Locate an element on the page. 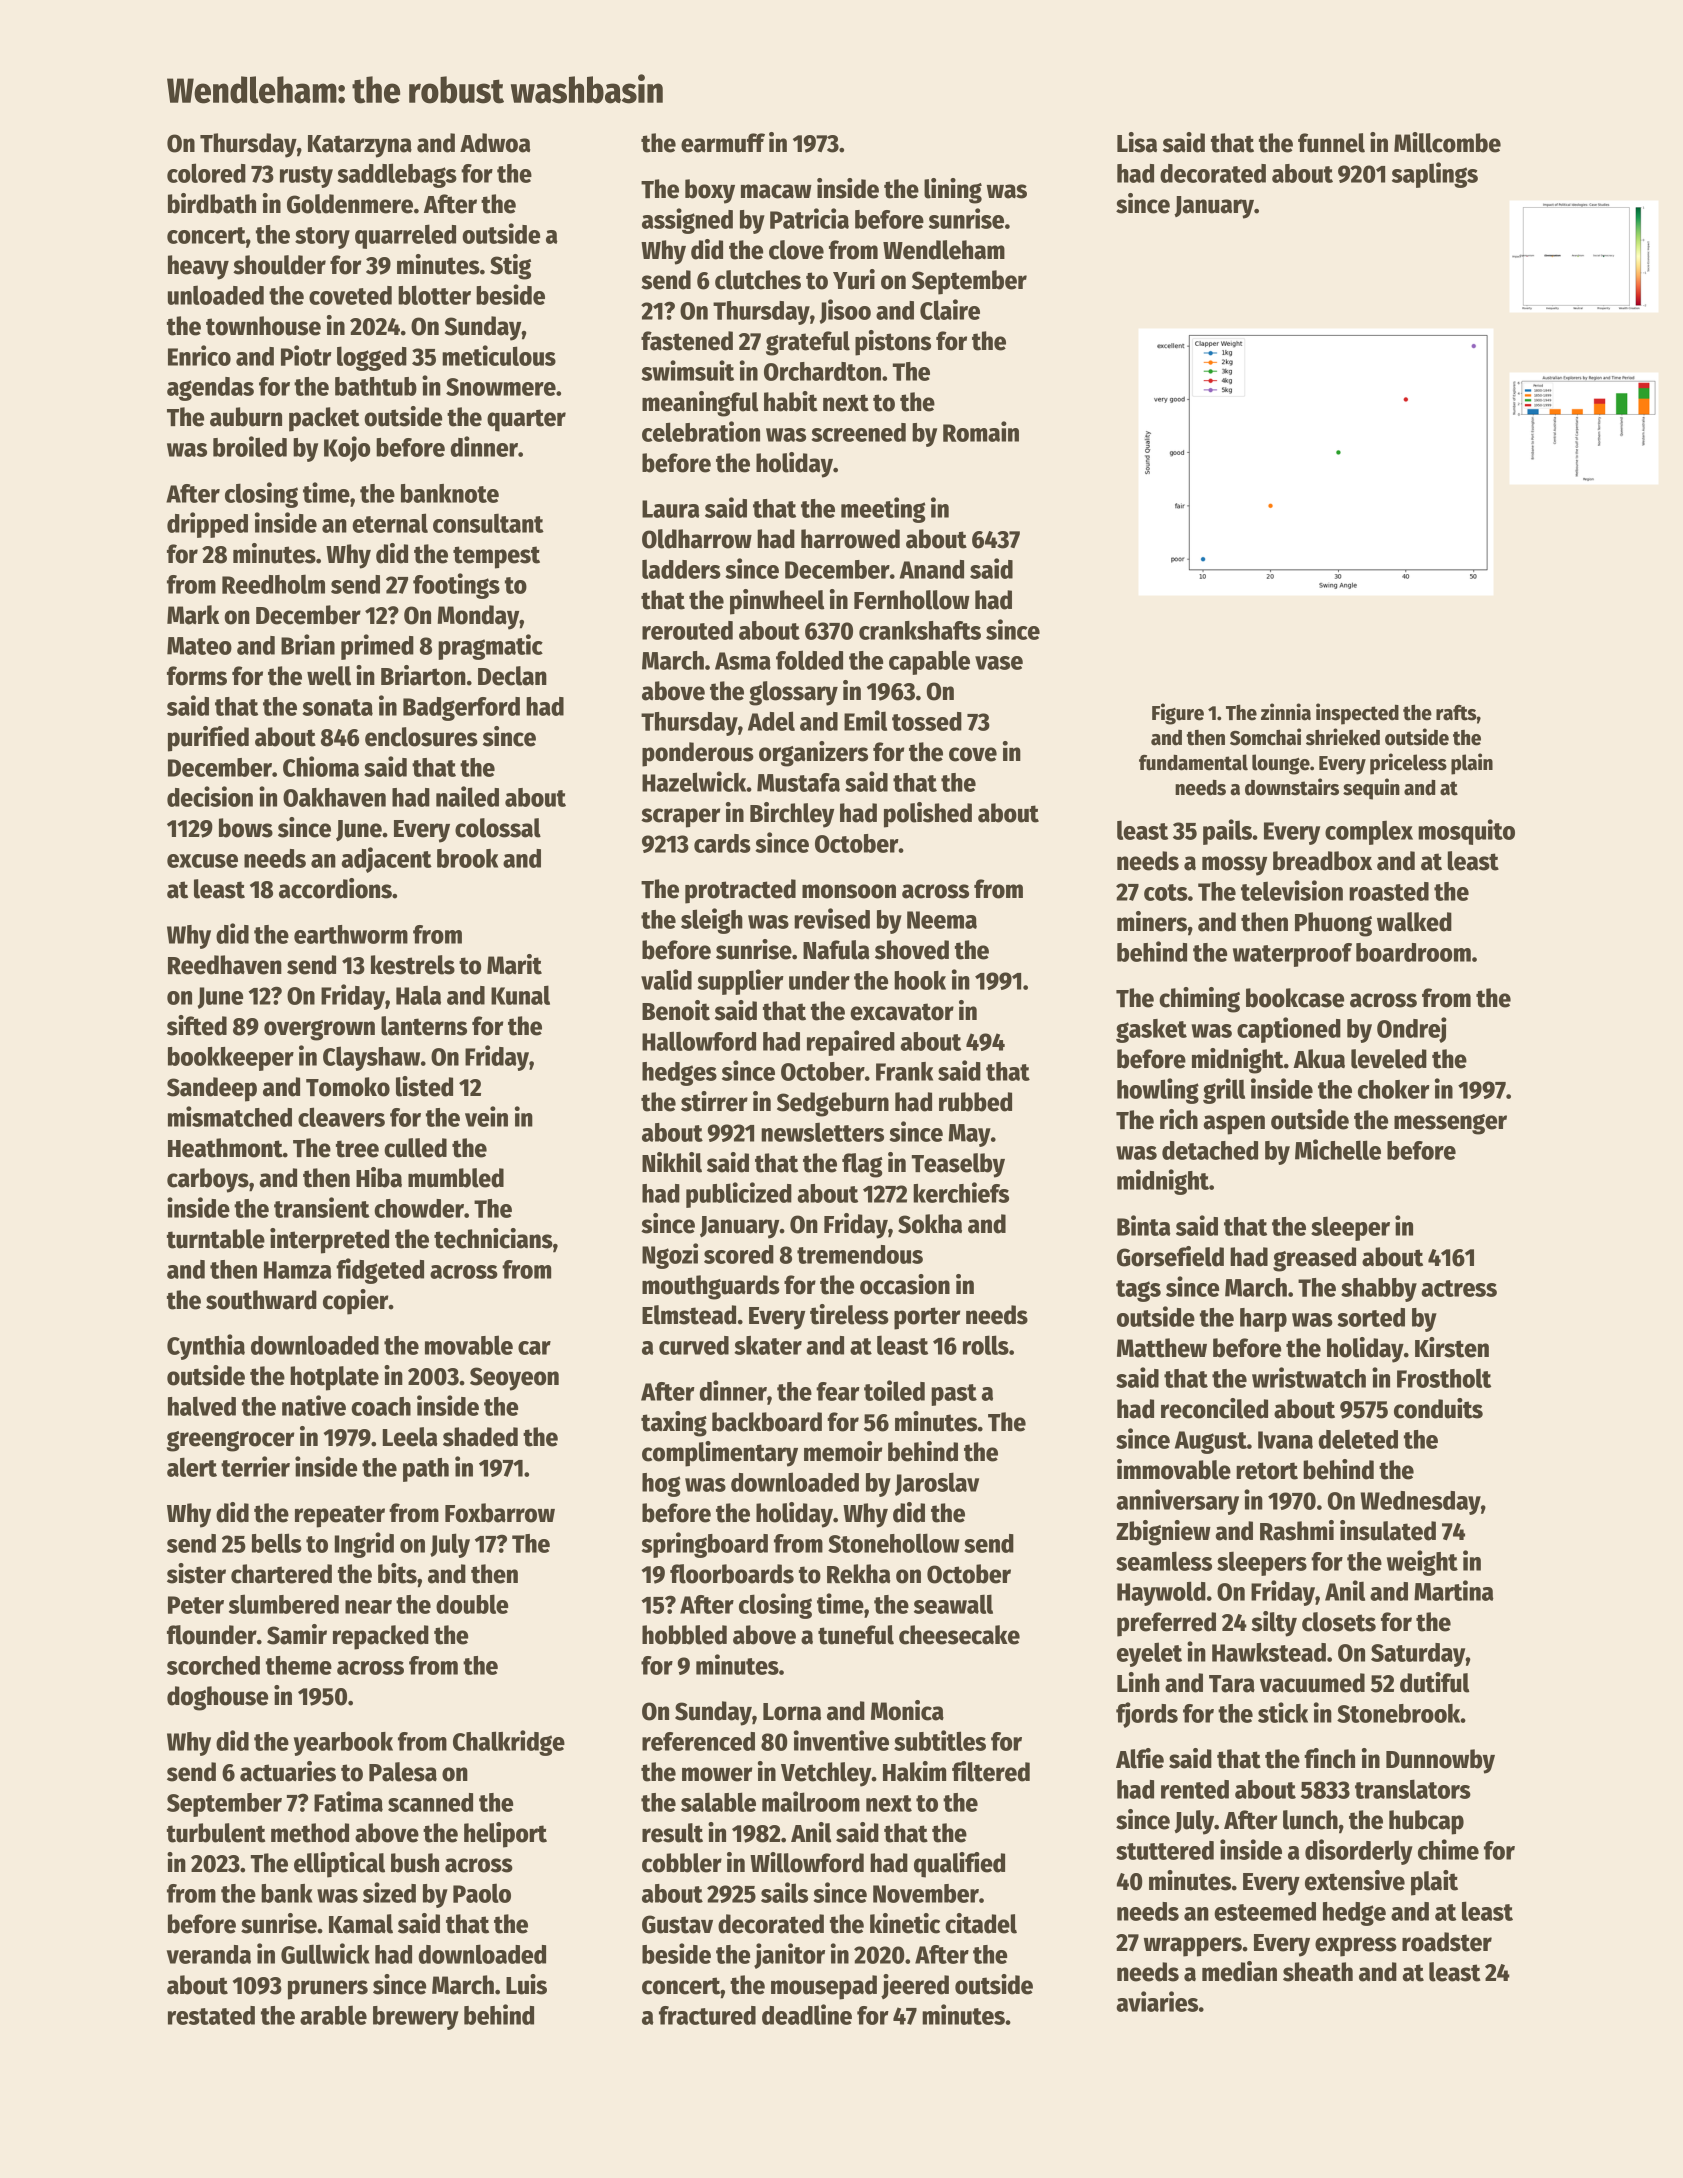  Lisa is located at coordinates (1137, 142).
